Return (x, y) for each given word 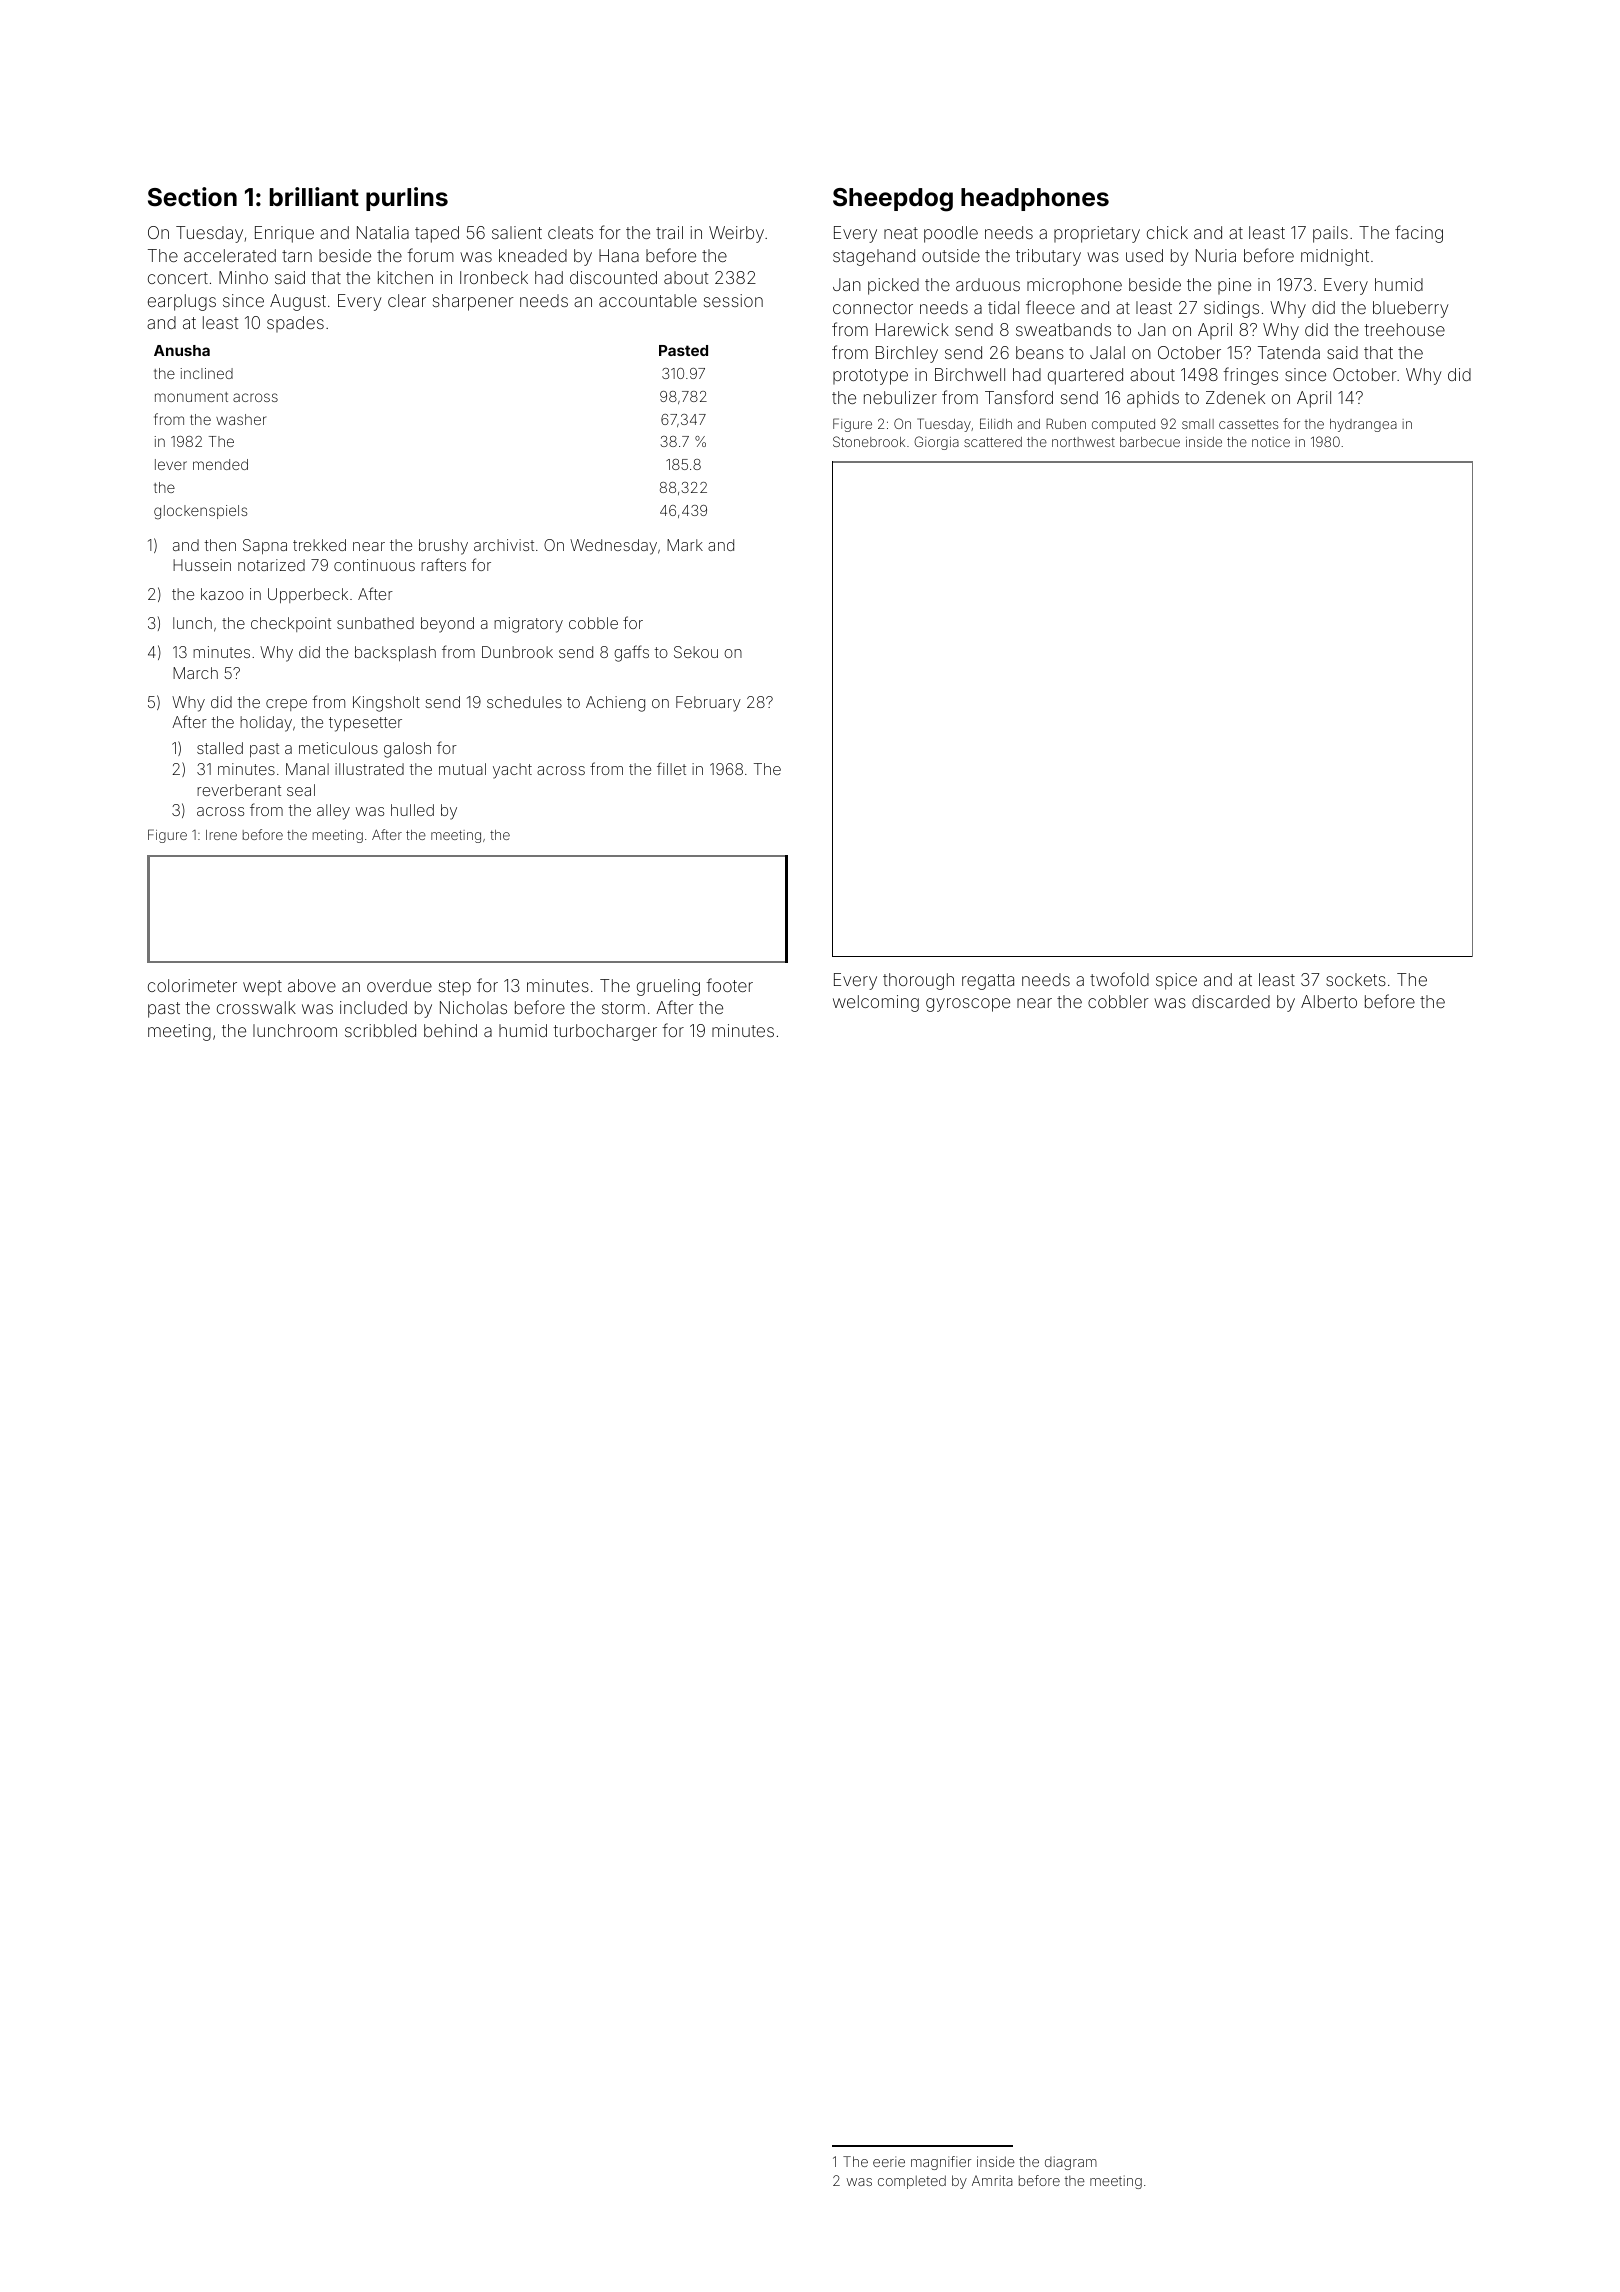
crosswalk (256, 1007)
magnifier (941, 2163)
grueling (668, 987)
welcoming (876, 1003)
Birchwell (970, 374)
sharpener (473, 302)
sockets (1356, 979)
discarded (1231, 1001)
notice (1271, 442)
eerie (889, 2161)
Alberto (1329, 1001)
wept (262, 988)
